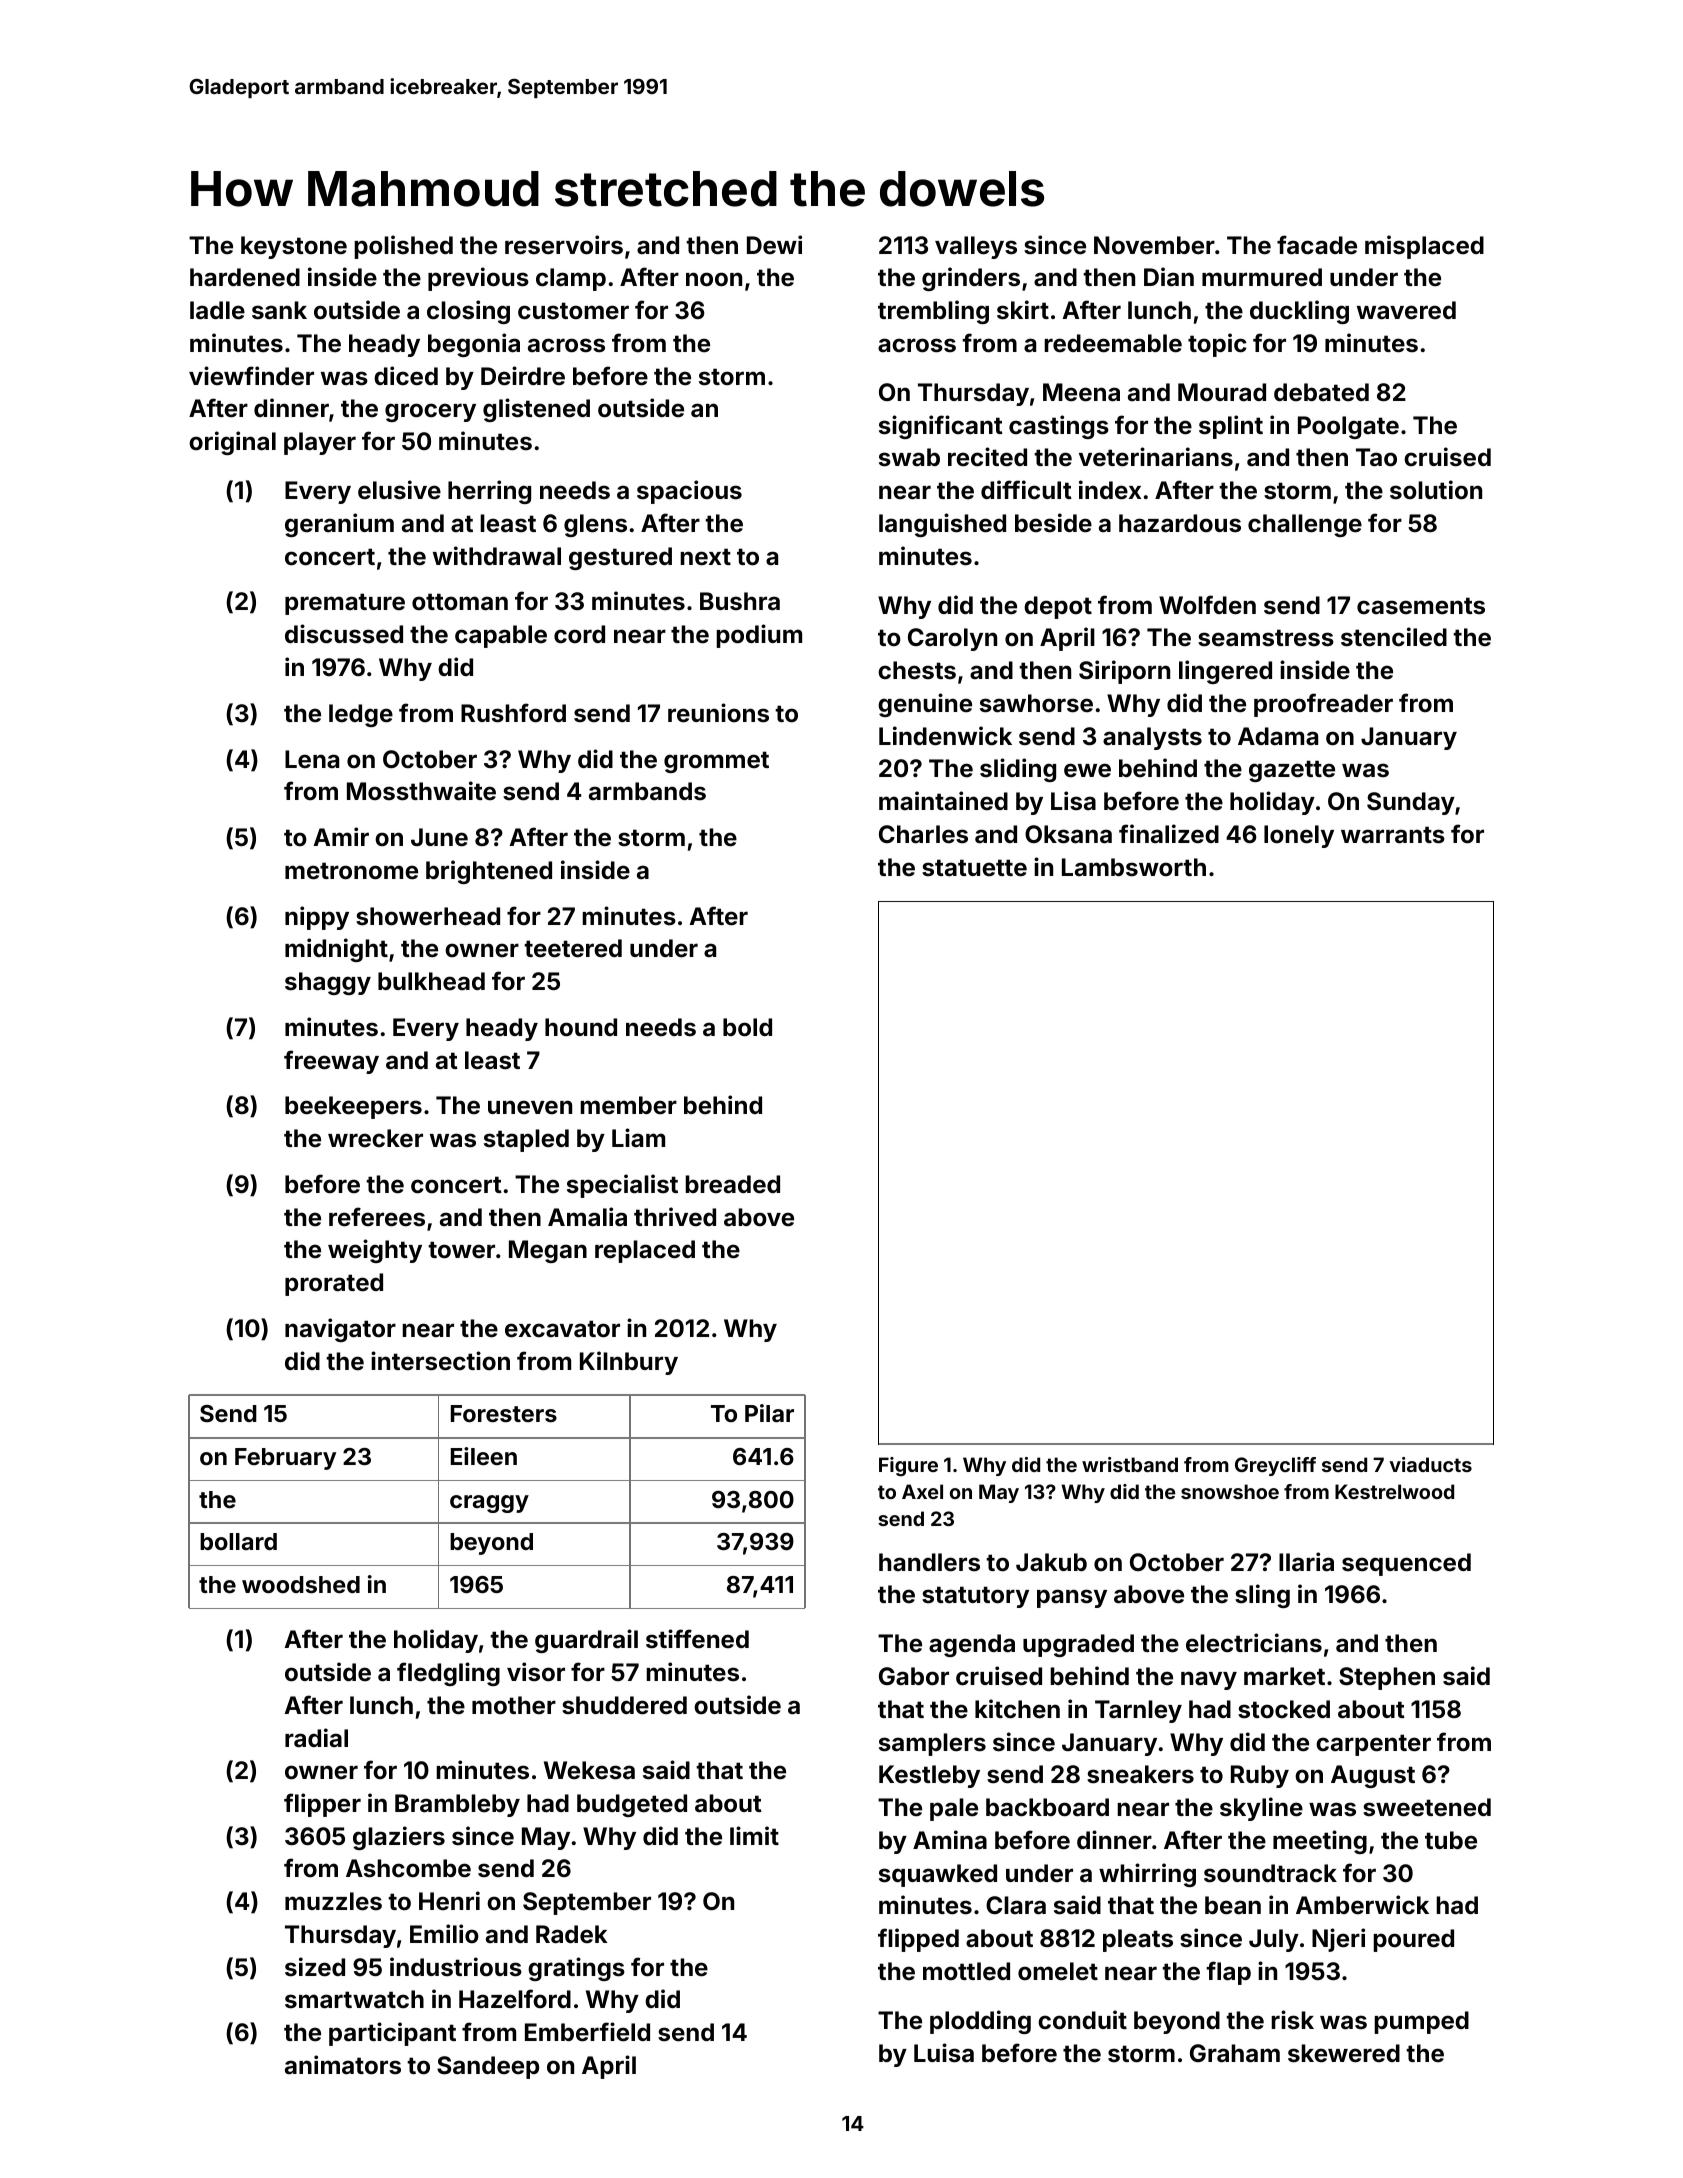  I want to click on mottled, so click(966, 1971).
